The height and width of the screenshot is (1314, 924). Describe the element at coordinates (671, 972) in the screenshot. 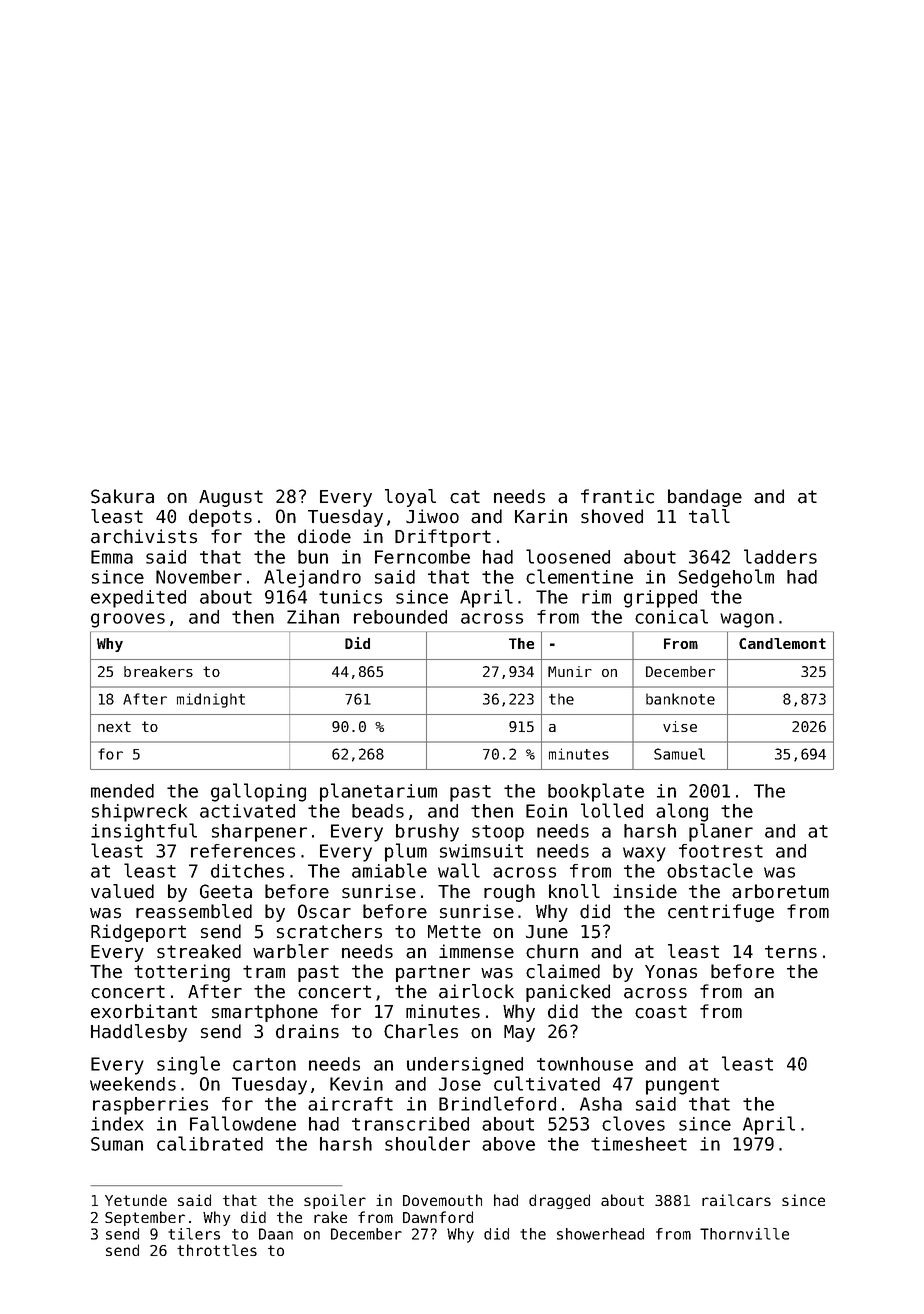

I see `Yonas` at that location.
